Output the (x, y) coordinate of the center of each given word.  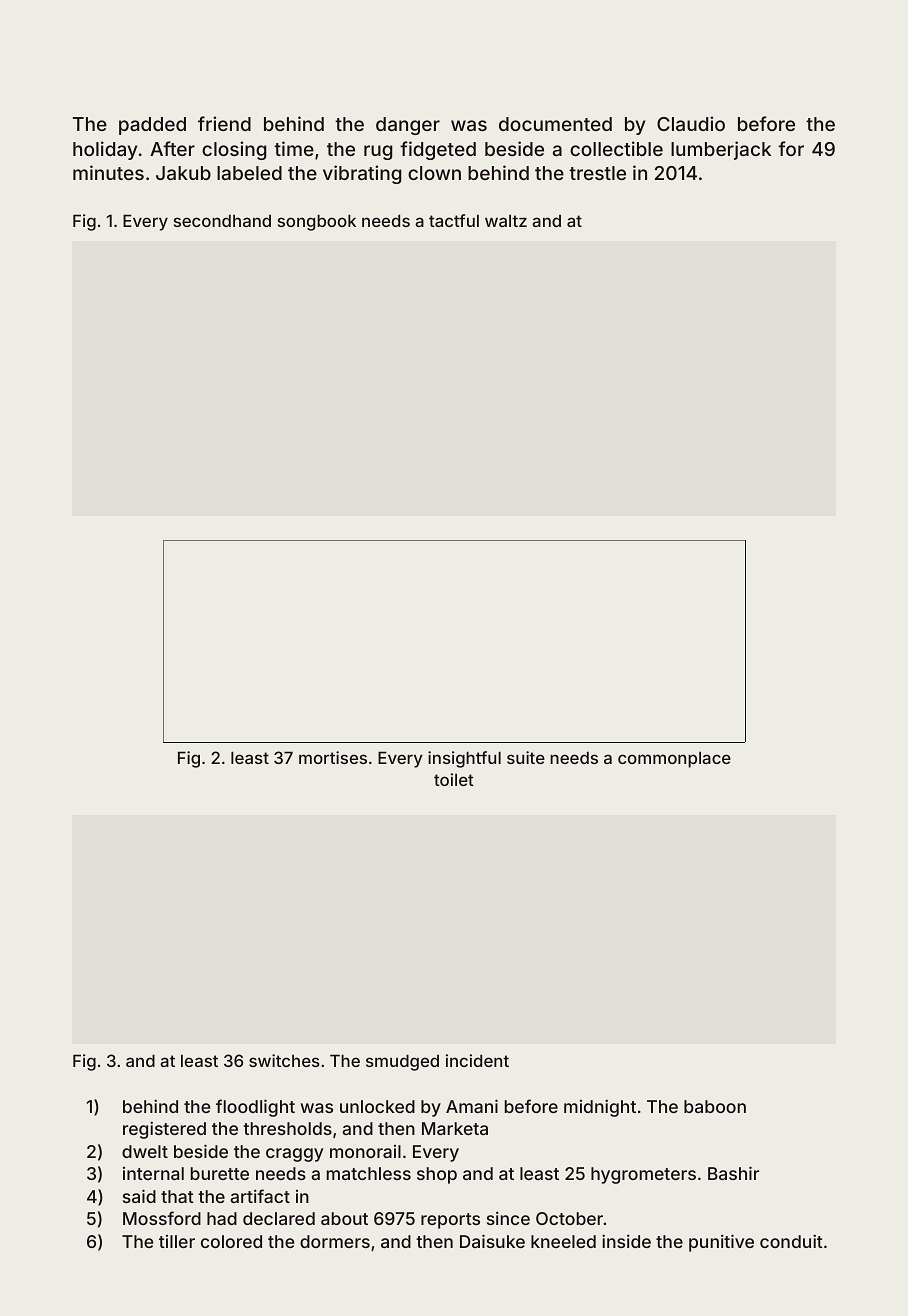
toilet (454, 779)
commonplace (674, 759)
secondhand (222, 220)
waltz (506, 220)
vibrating (362, 174)
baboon (715, 1106)
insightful (464, 759)
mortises (333, 757)
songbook (317, 222)
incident (477, 1060)
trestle (597, 173)
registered (164, 1130)
